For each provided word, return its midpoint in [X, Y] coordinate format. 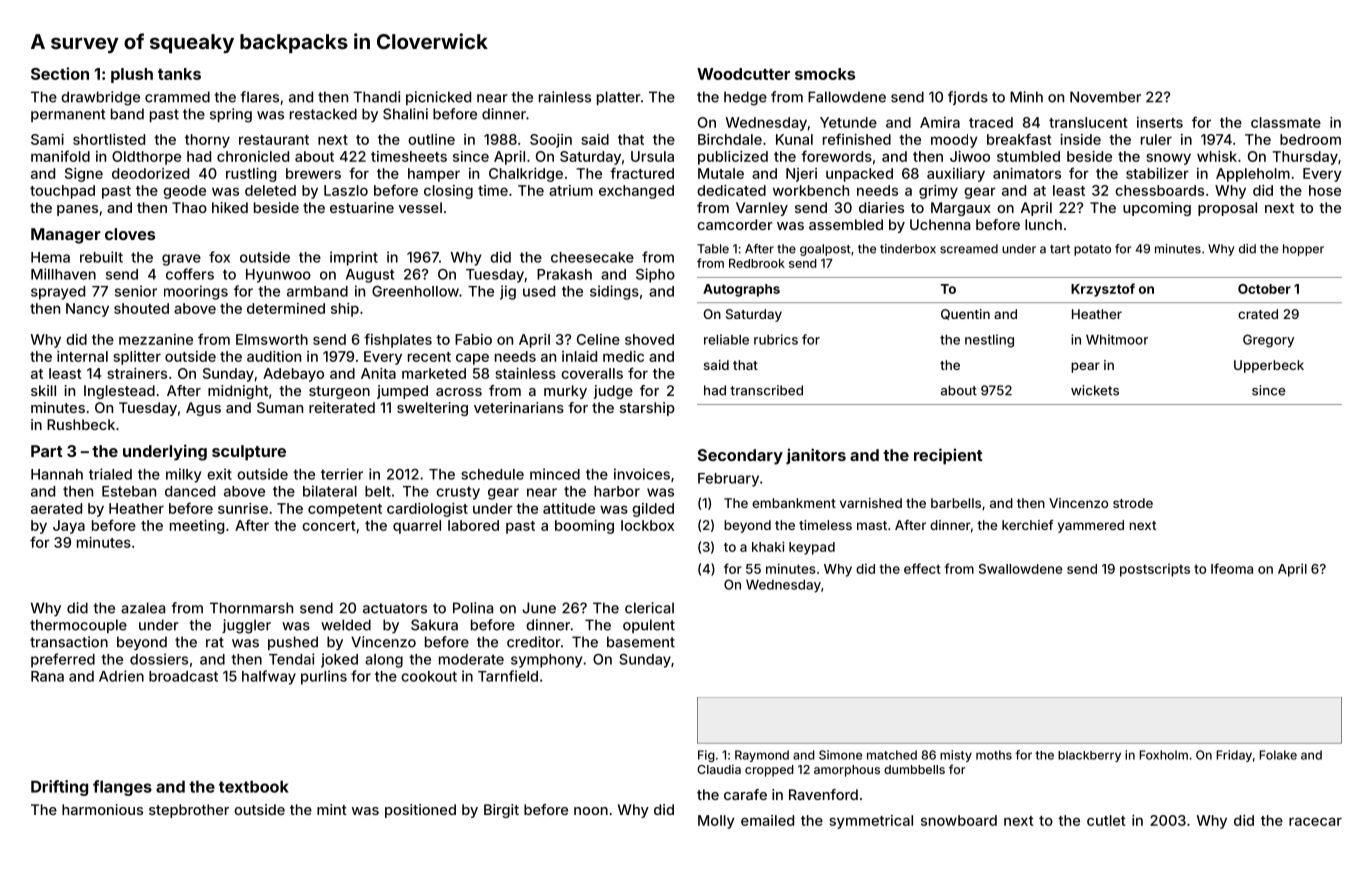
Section [60, 73]
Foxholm [1163, 755]
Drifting [59, 788]
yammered [1091, 526]
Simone [840, 755]
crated [1258, 314]
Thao [189, 207]
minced [555, 474]
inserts [1160, 122]
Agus [203, 409]
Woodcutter [743, 74]
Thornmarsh [251, 608]
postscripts [1155, 570]
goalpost [825, 250]
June [539, 608]
